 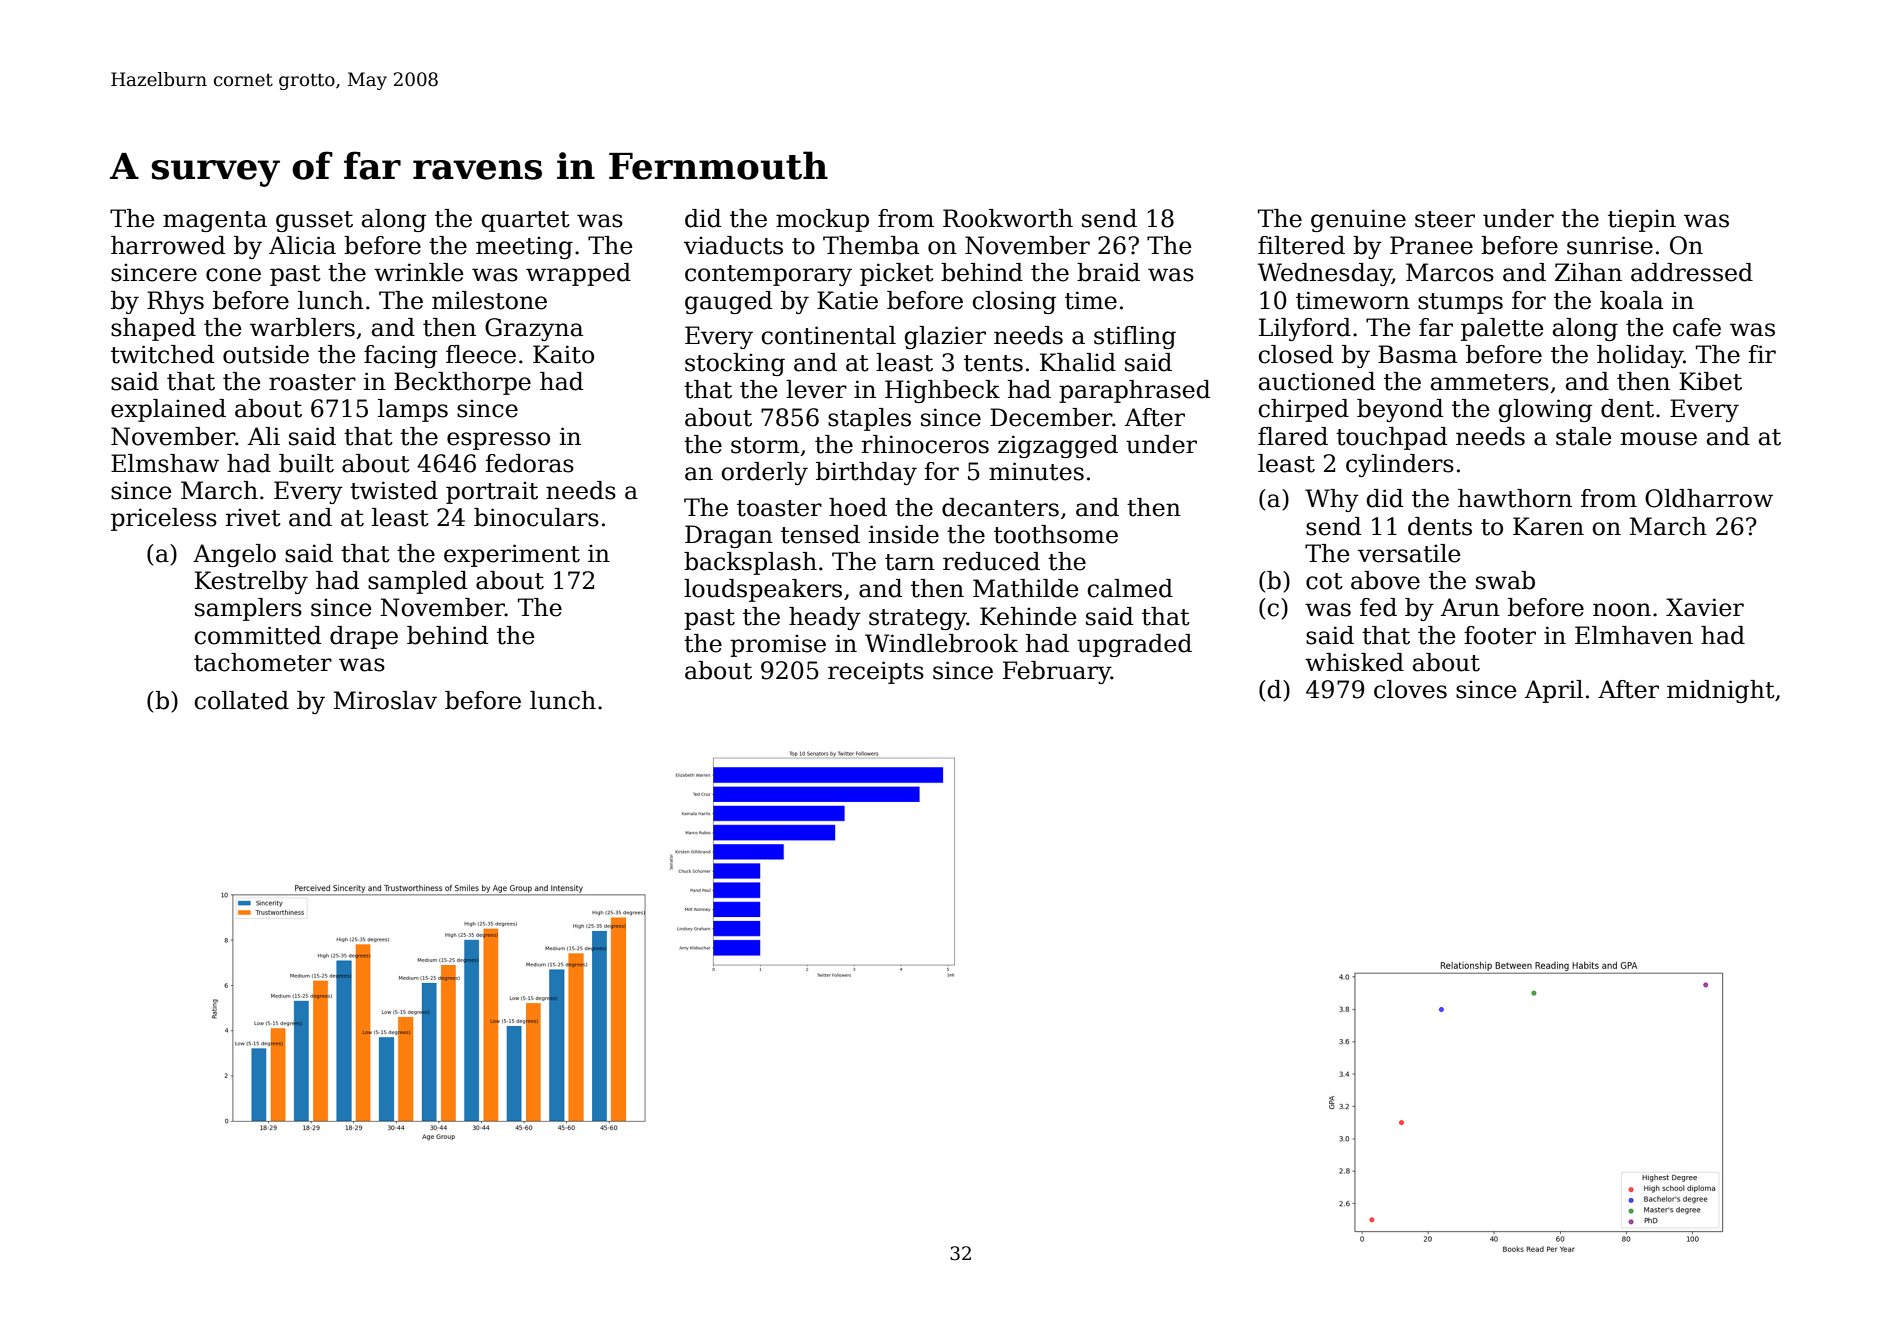 What do you see at coordinates (1058, 446) in the page?
I see `zigzagged` at bounding box center [1058, 446].
